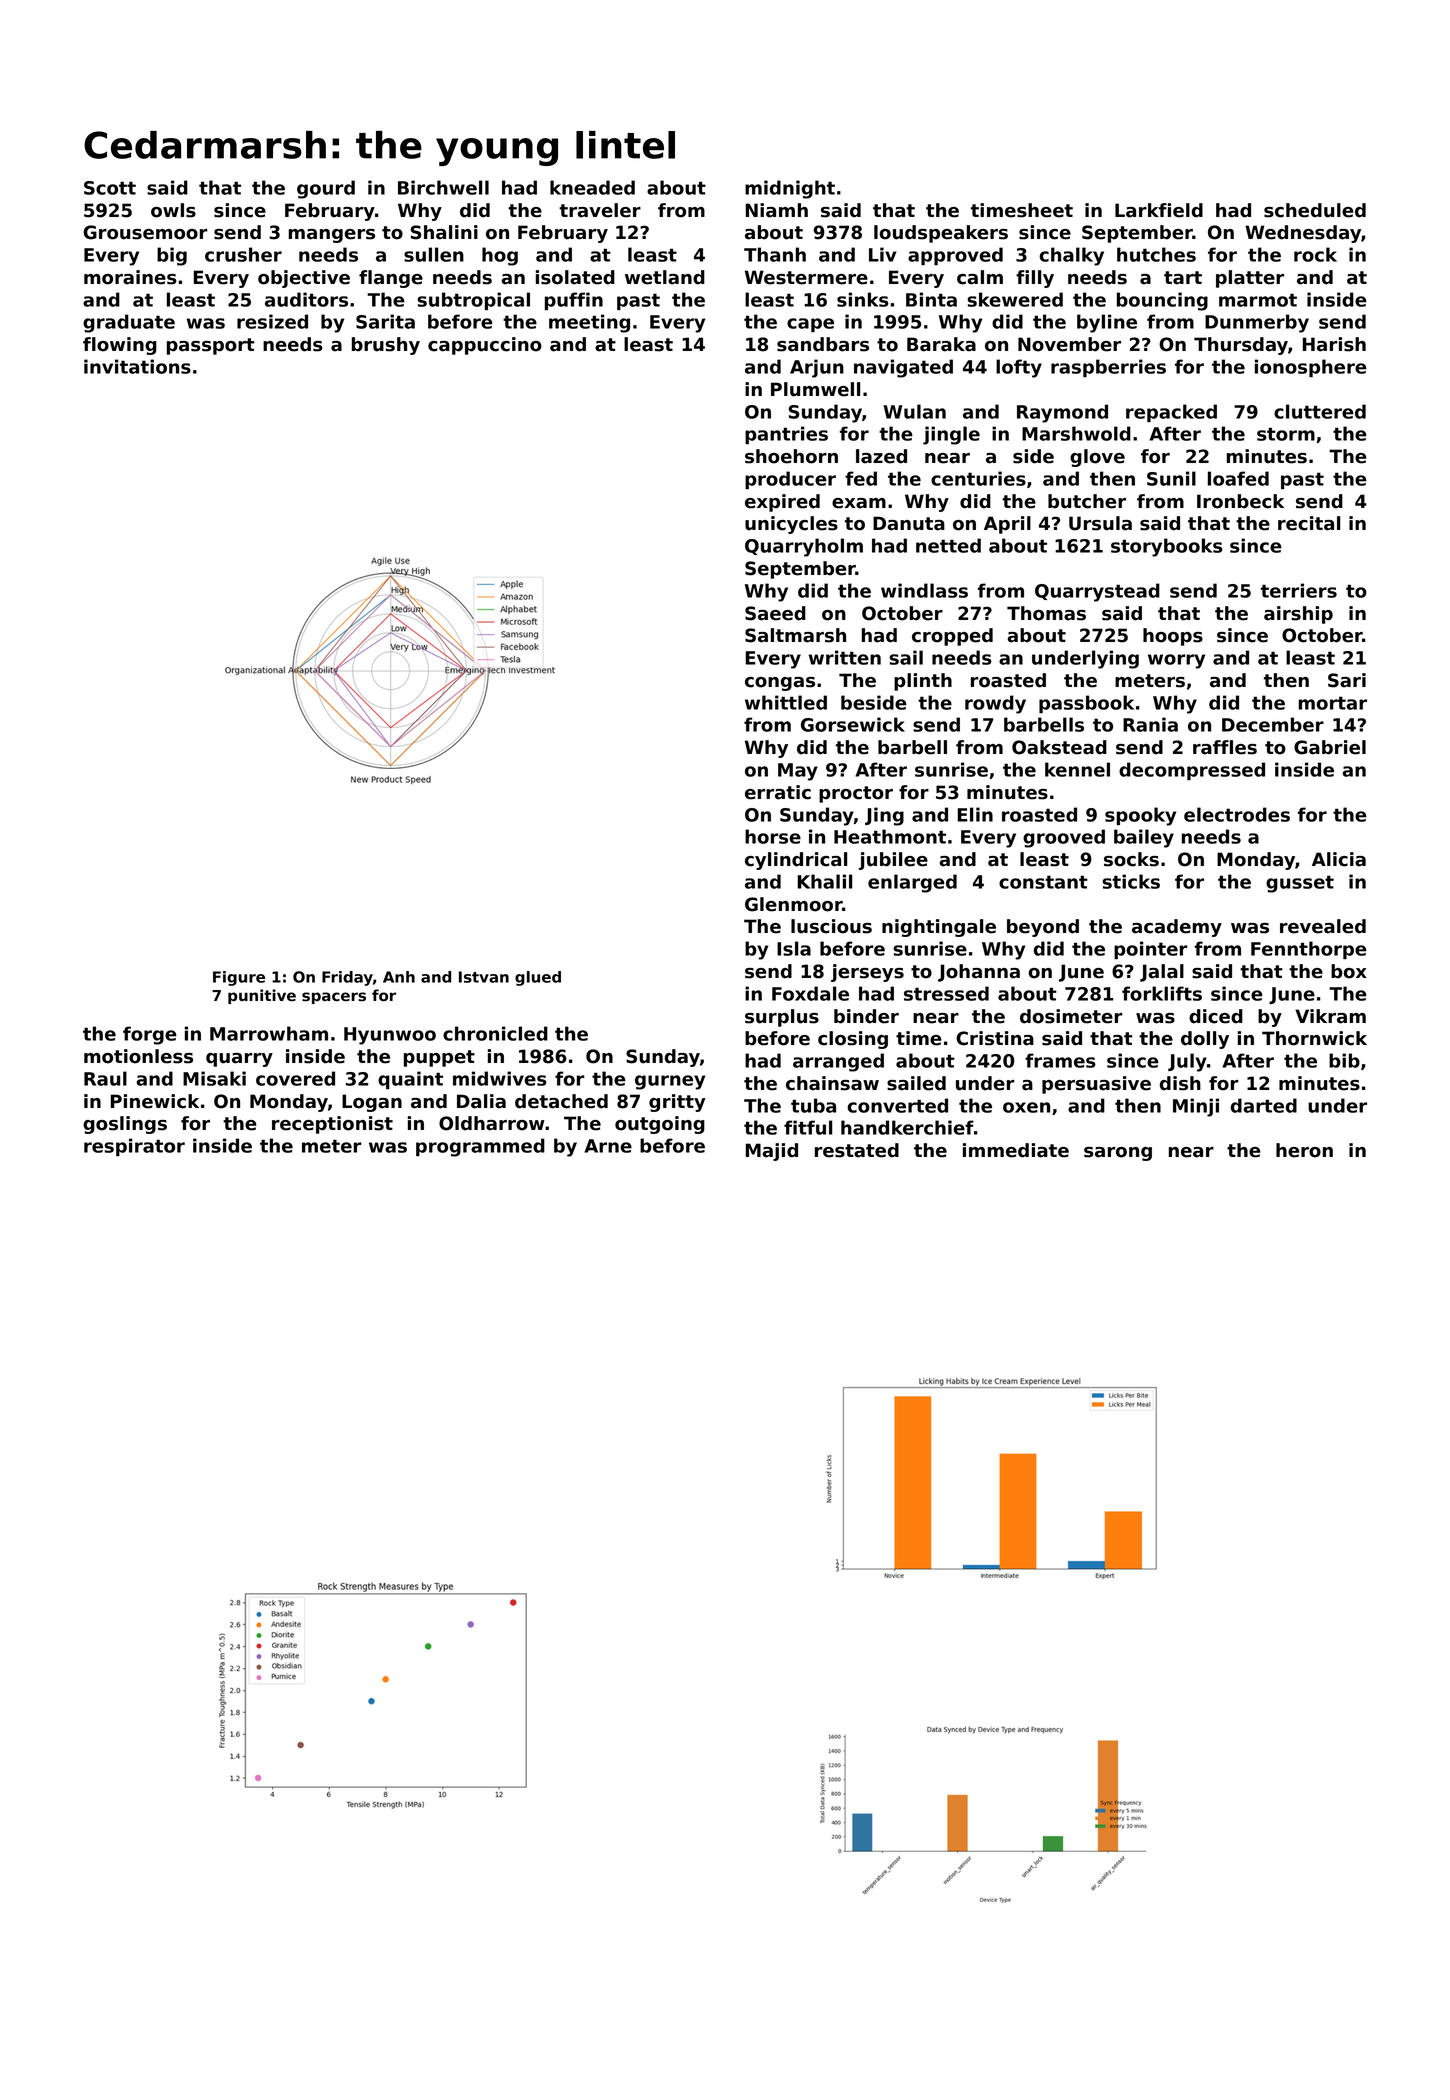 The width and height of the screenshot is (1450, 2100). I want to click on owls, so click(173, 210).
